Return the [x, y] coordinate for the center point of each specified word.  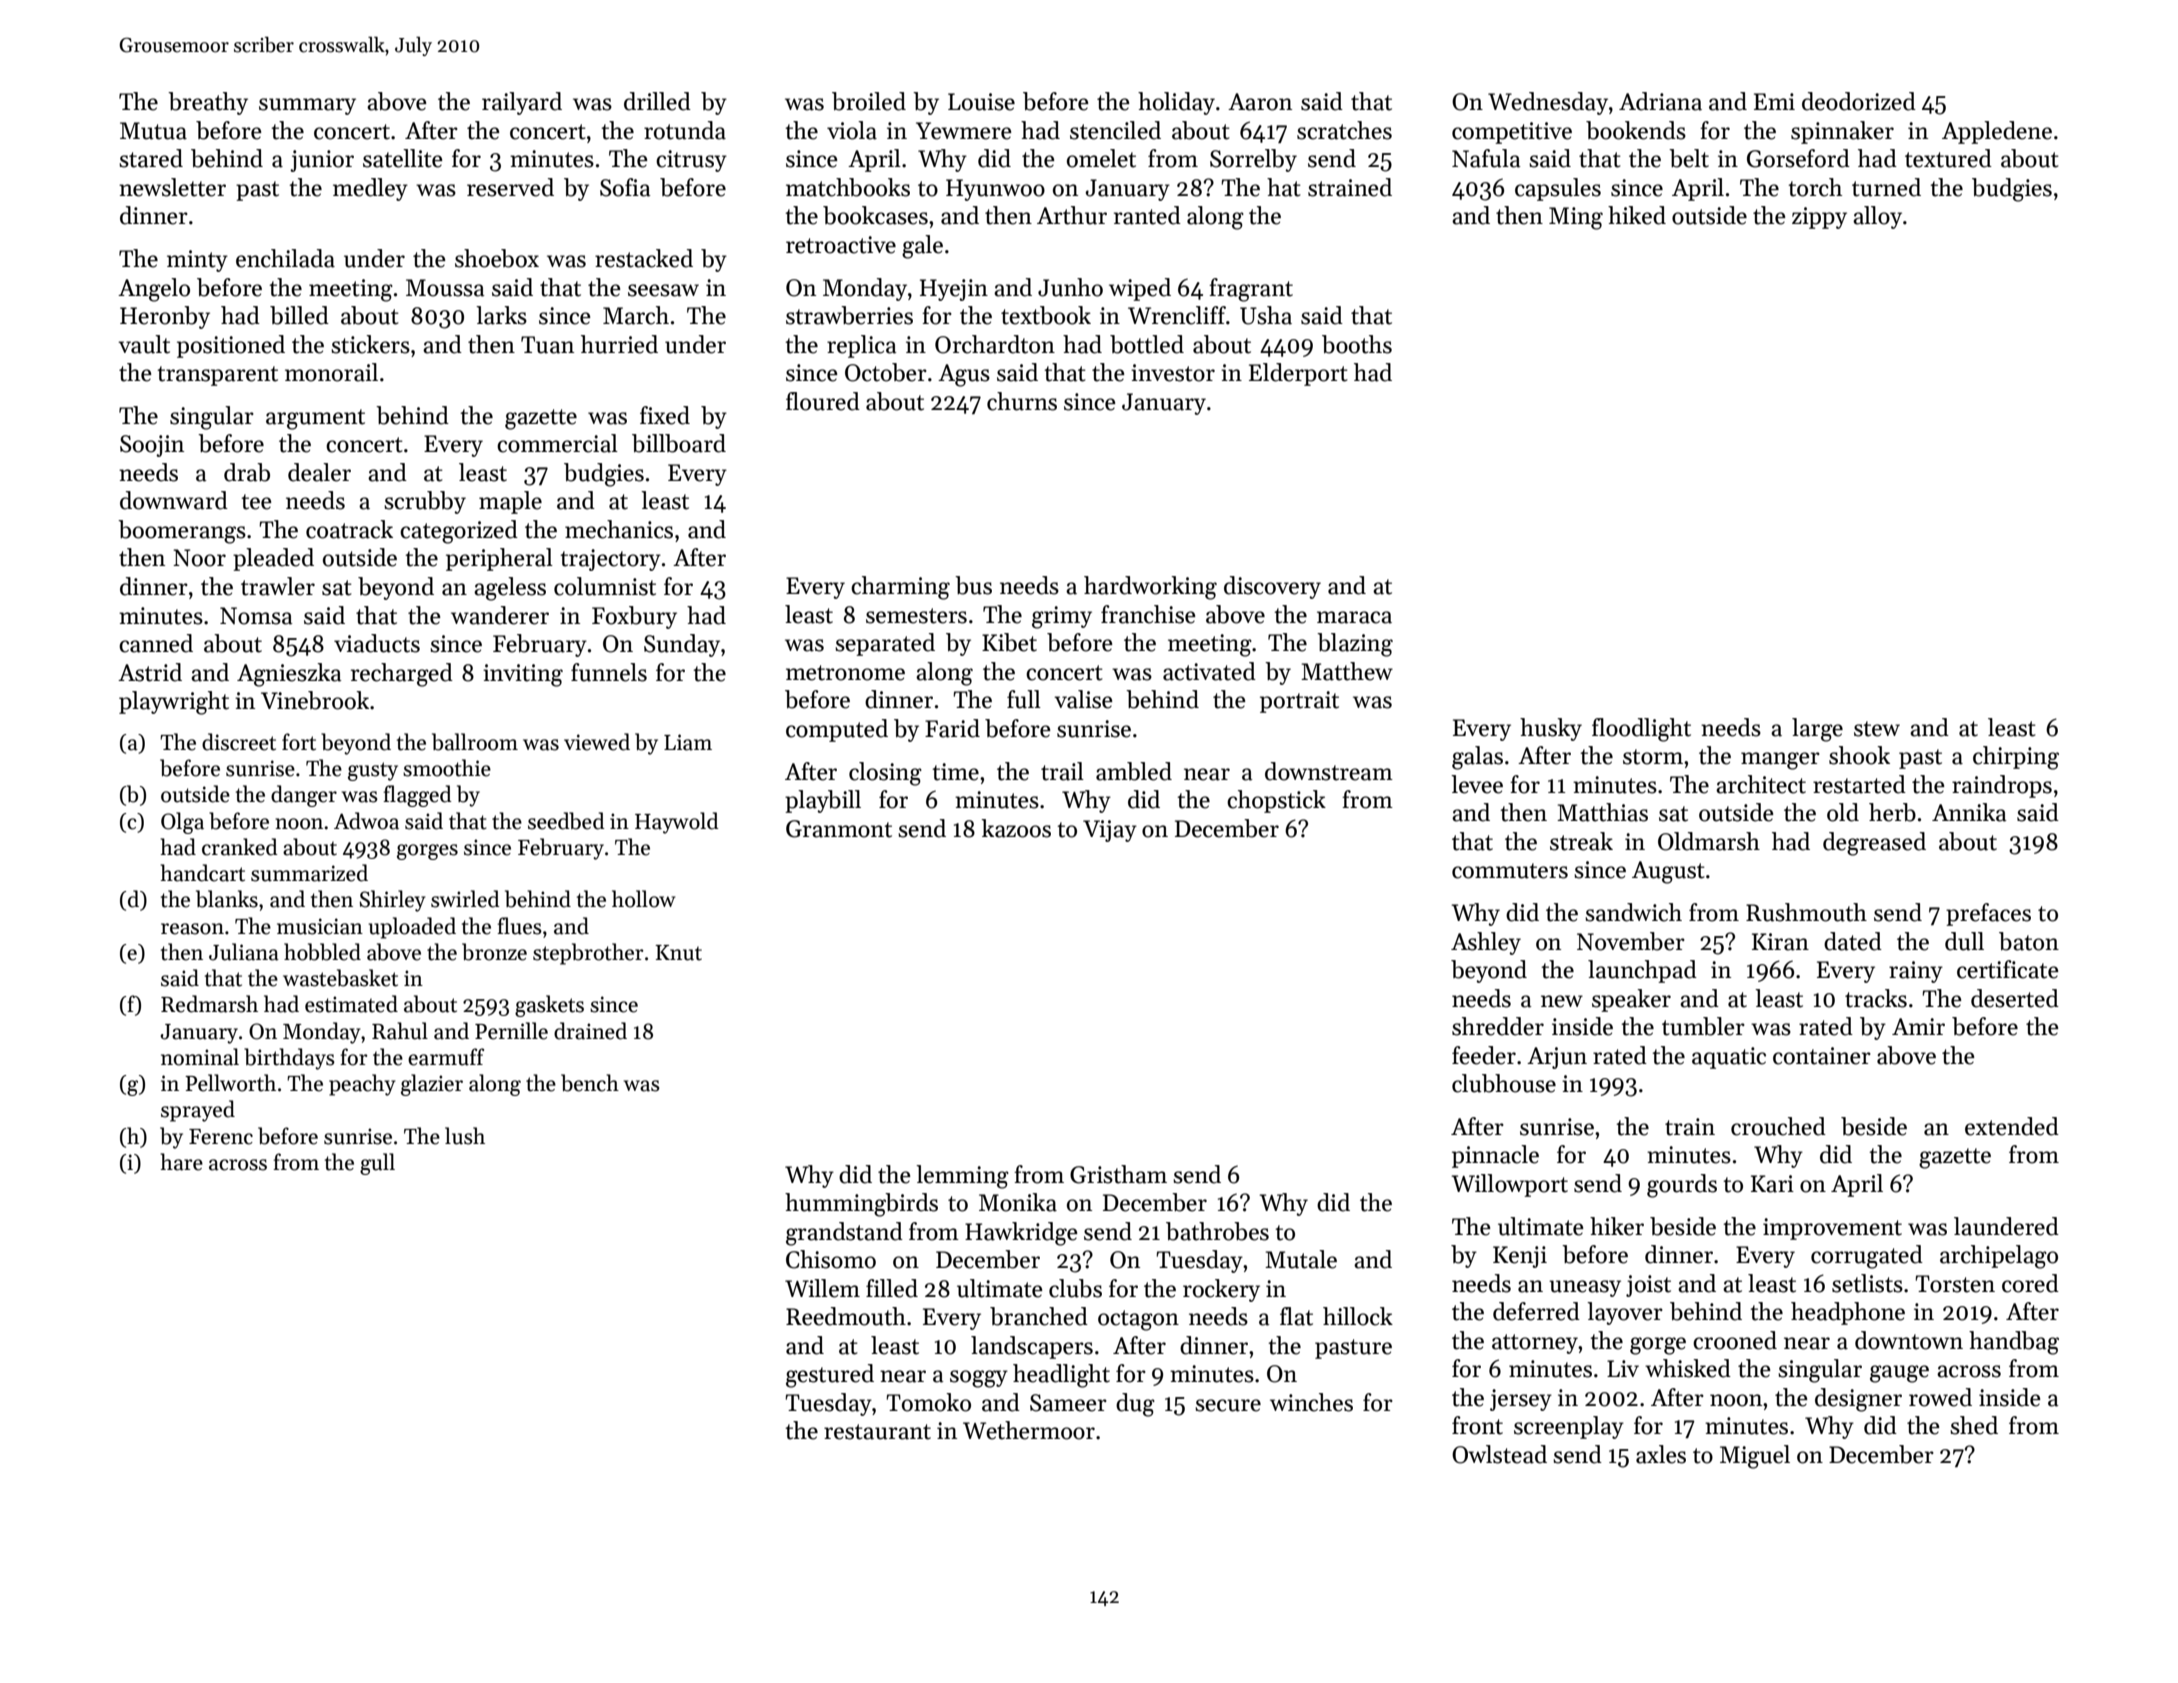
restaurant [877, 1432]
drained [590, 1031]
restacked [644, 258]
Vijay [1110, 831]
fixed [665, 415]
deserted [2015, 998]
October [886, 372]
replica [862, 346]
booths [1357, 344]
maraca [1354, 617]
